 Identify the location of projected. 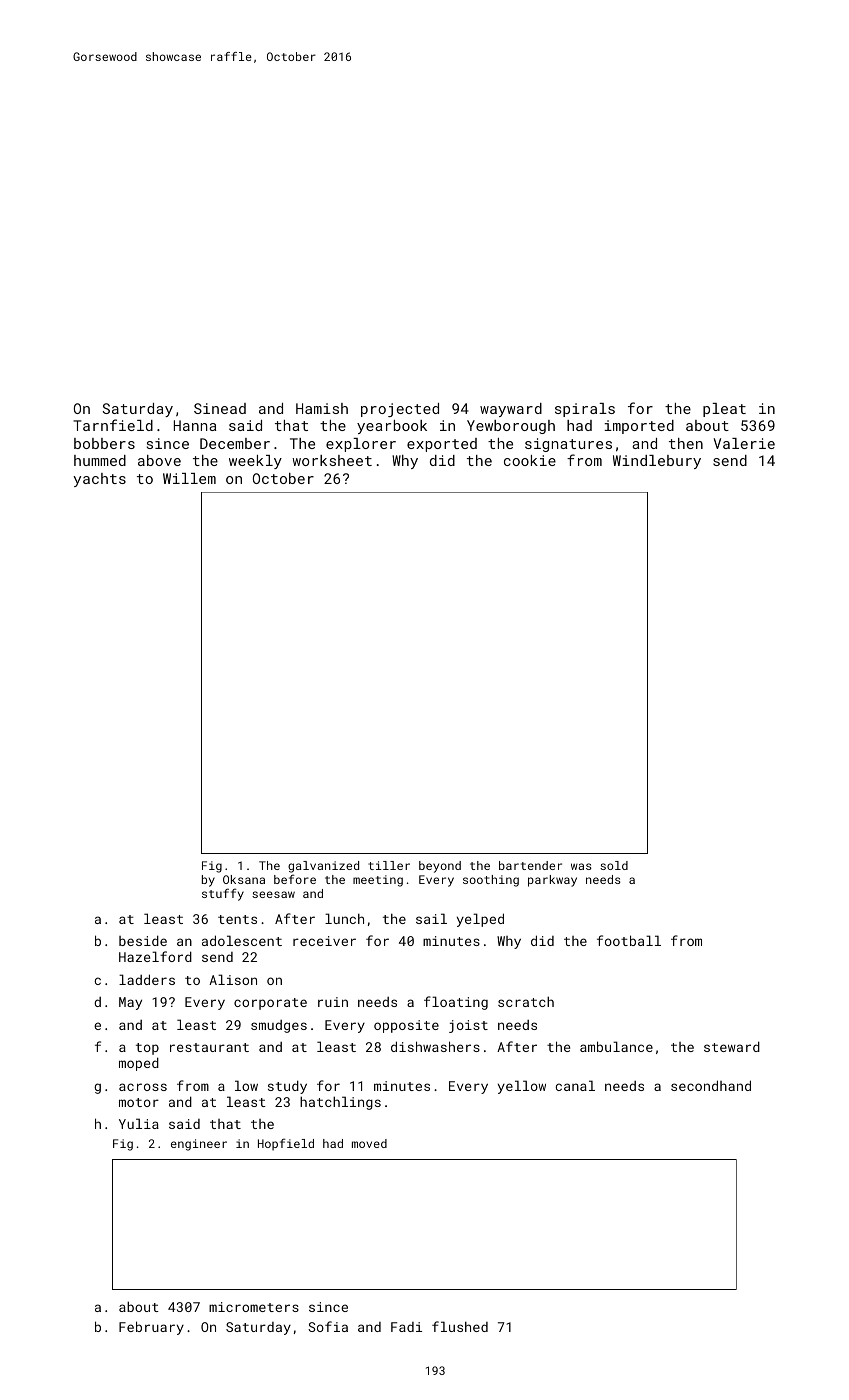
(400, 410).
